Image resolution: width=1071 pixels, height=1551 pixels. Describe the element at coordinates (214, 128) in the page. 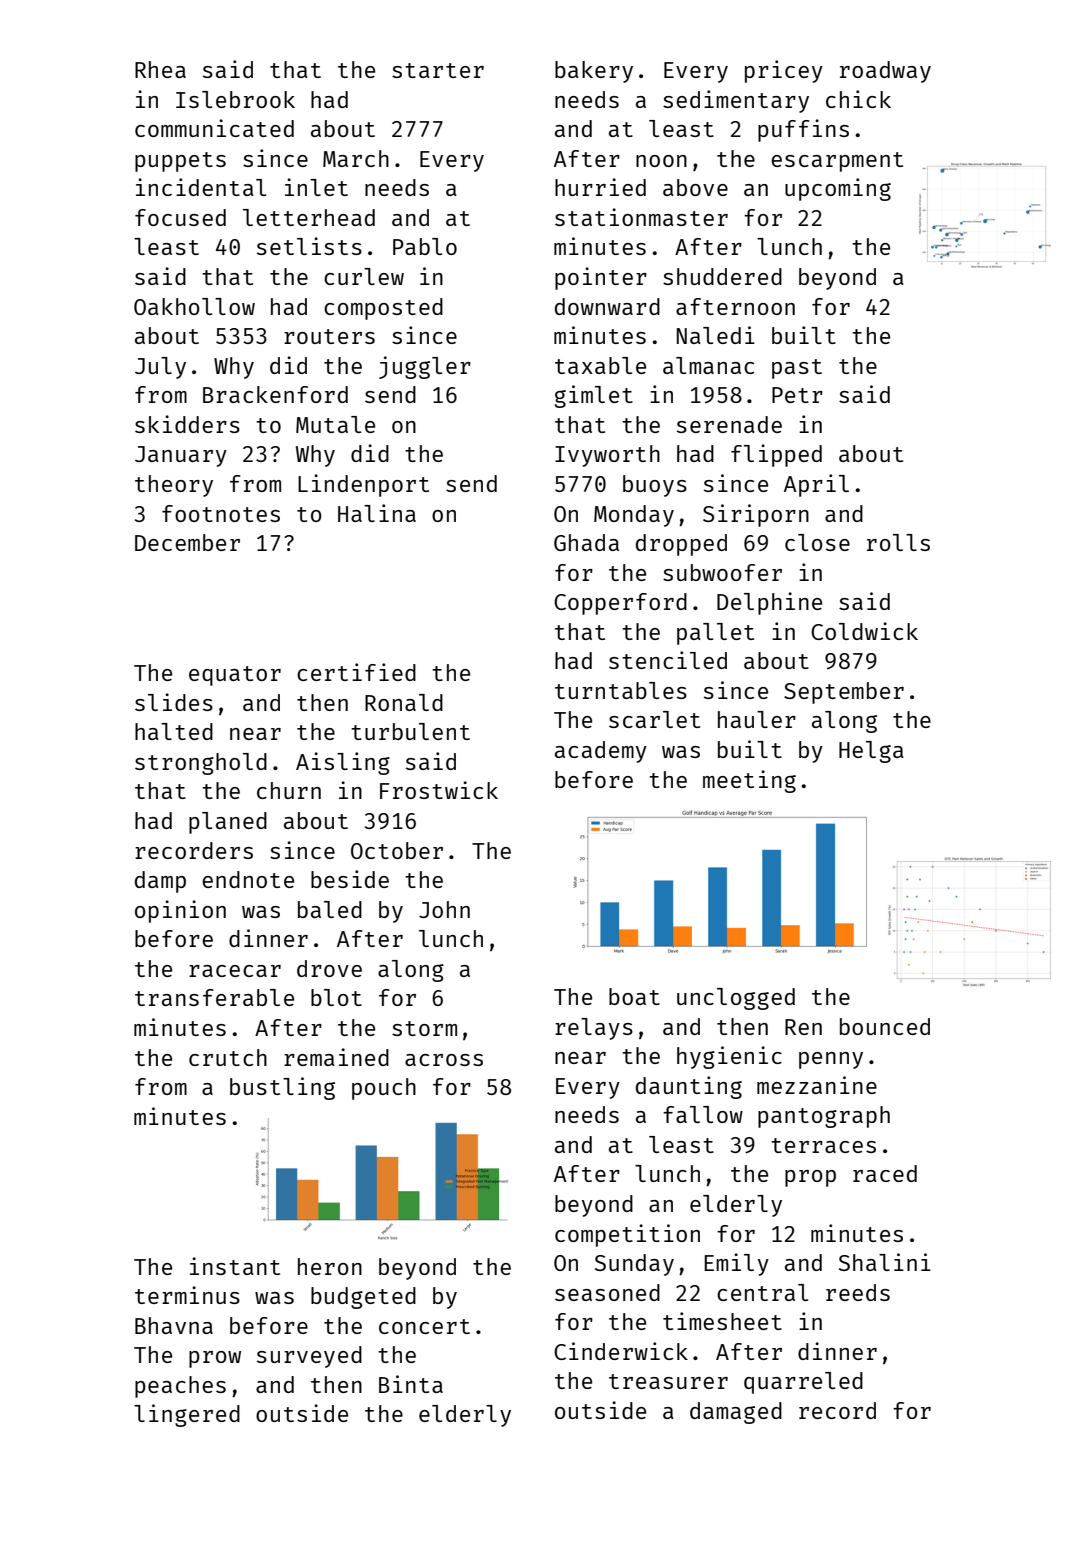

I see `communicated` at that location.
